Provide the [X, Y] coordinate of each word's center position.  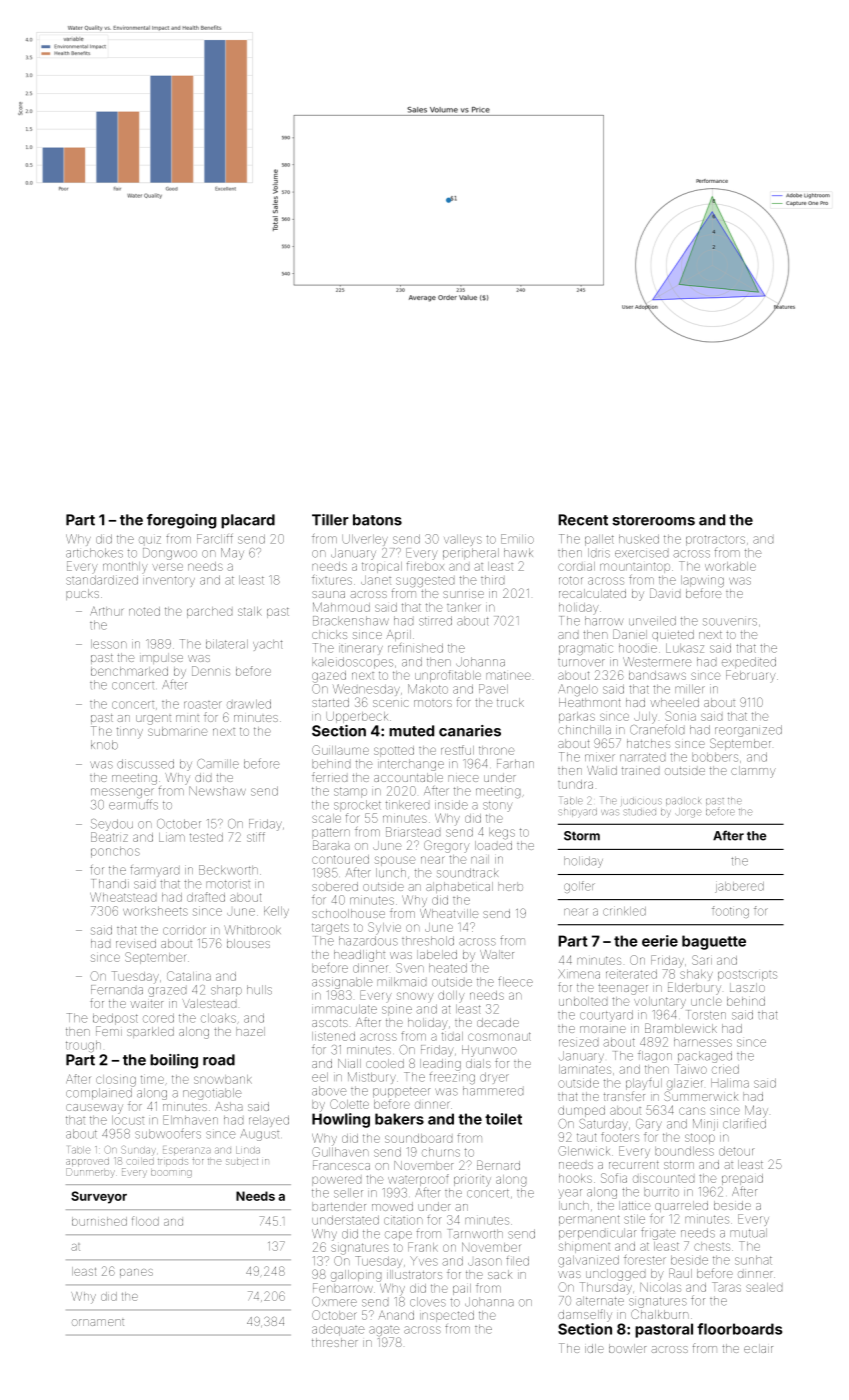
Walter [497, 954]
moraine [603, 1029]
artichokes [94, 553]
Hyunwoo [489, 1051]
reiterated [631, 974]
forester [645, 1260]
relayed [269, 1120]
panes [136, 1273]
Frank [423, 1247]
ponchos [115, 852]
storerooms [653, 520]
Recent [583, 520]
